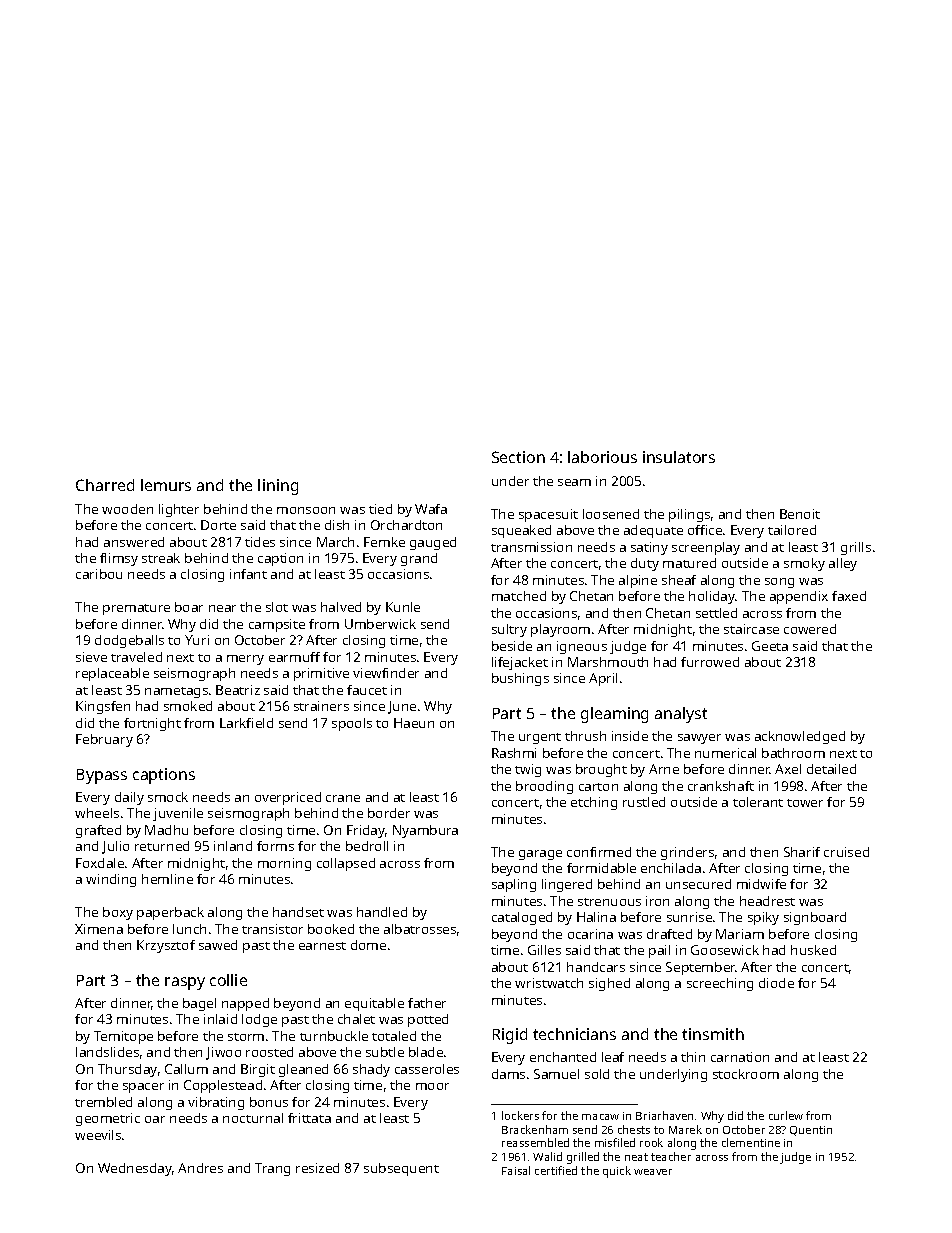 The image size is (952, 1233). I want to click on Andres, so click(200, 1168).
